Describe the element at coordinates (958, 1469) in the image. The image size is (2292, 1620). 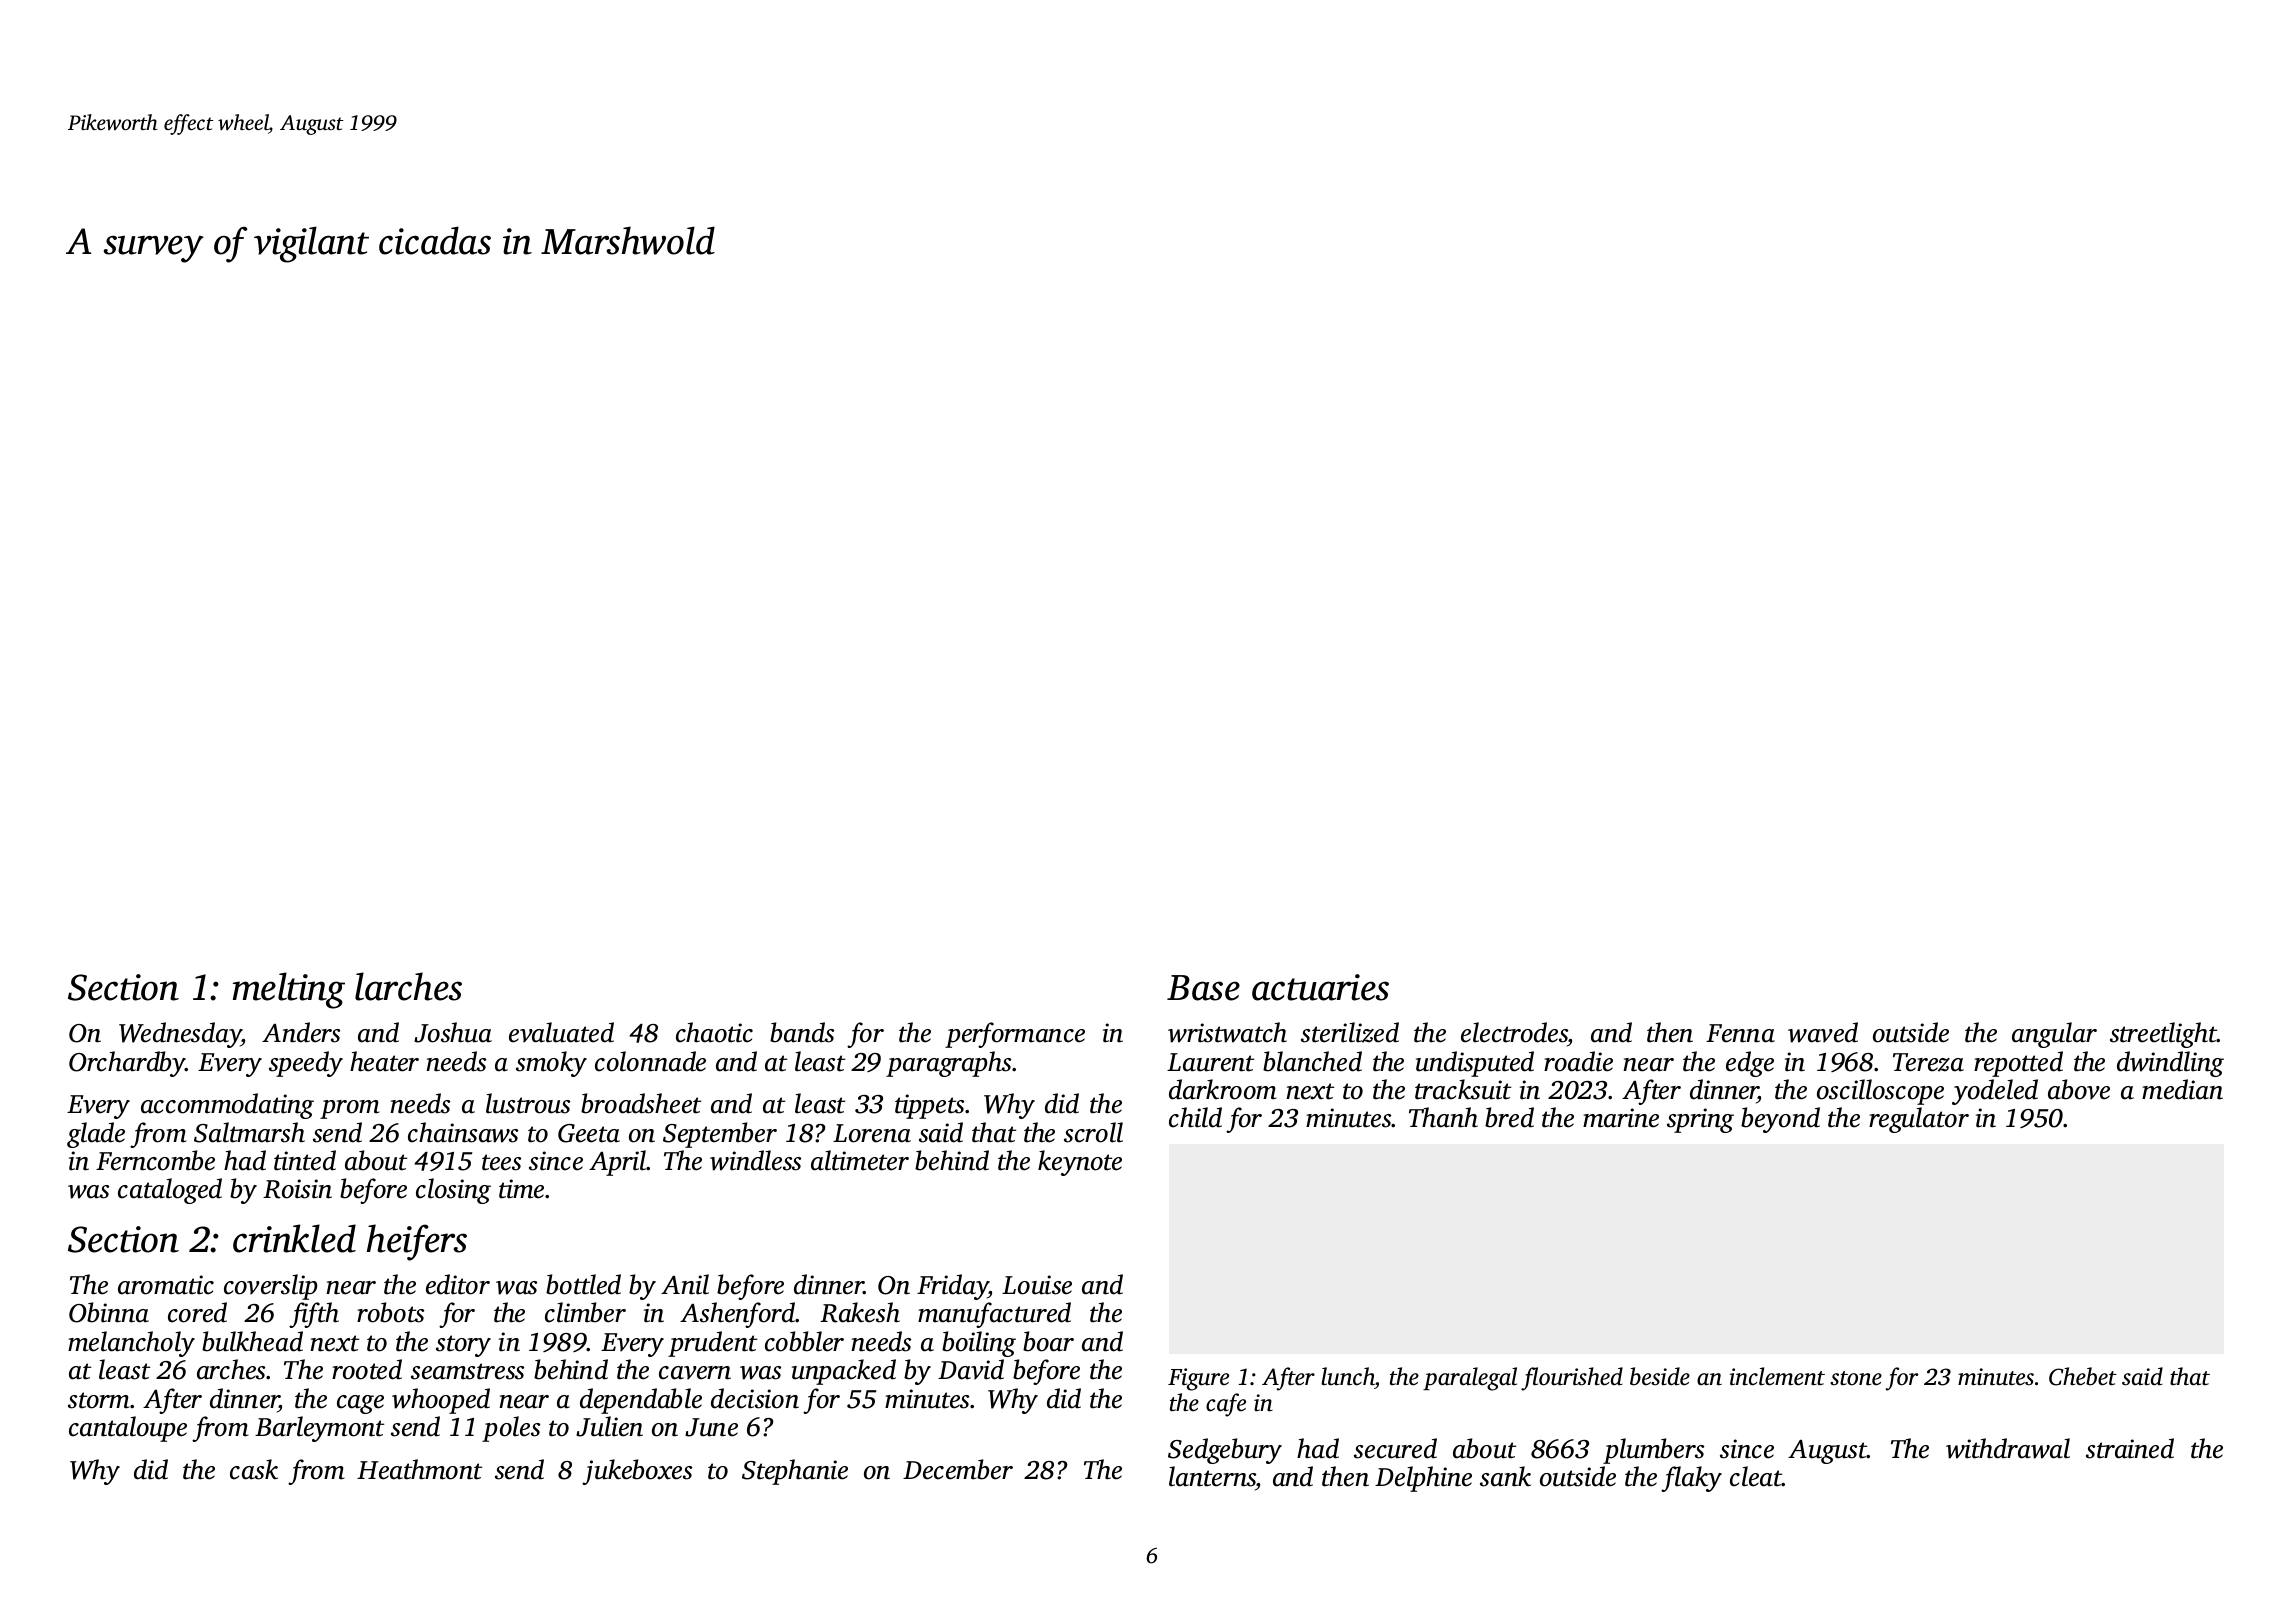
I see `December` at that location.
